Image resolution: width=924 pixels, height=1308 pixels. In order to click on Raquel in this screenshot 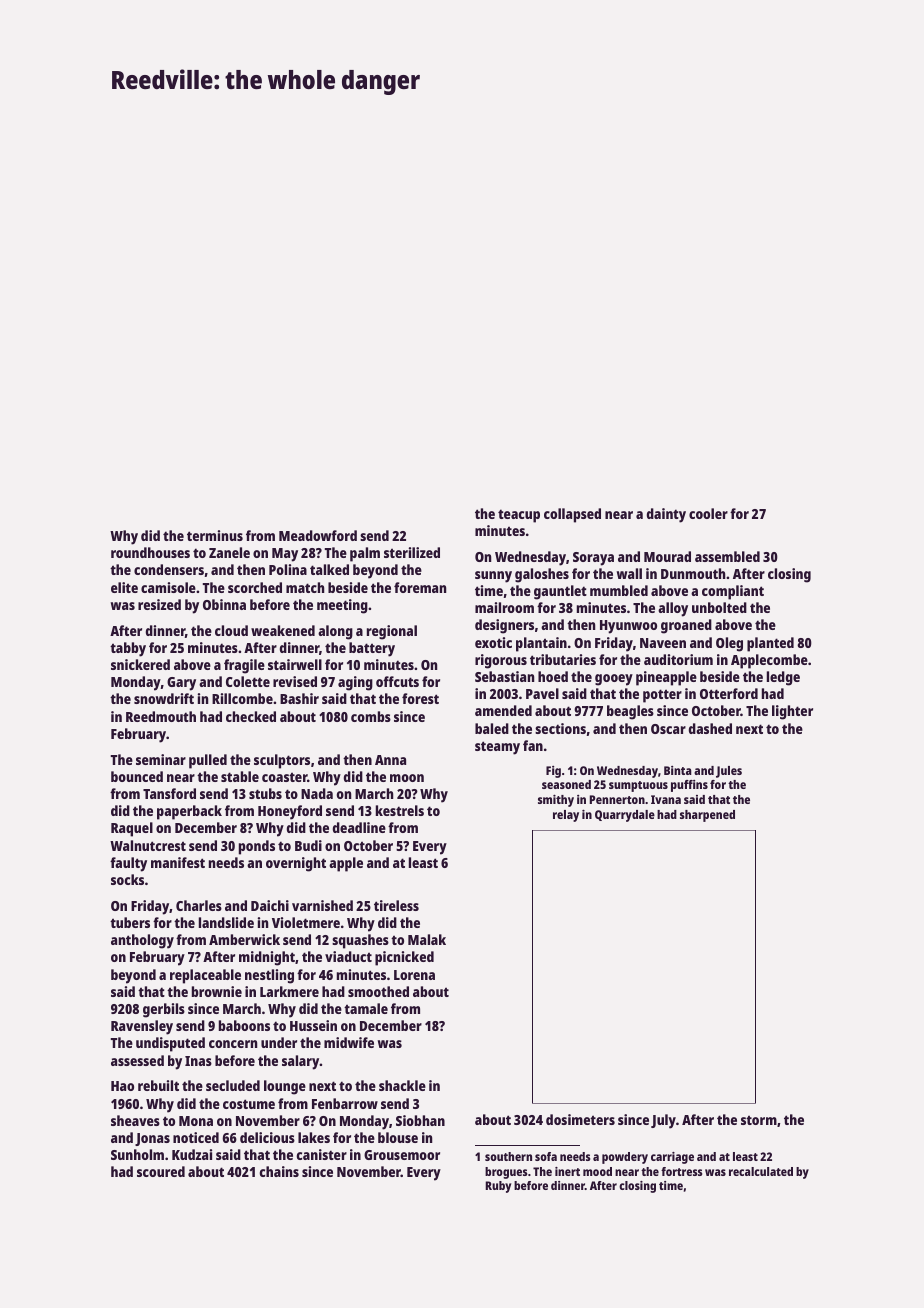, I will do `click(132, 829)`.
